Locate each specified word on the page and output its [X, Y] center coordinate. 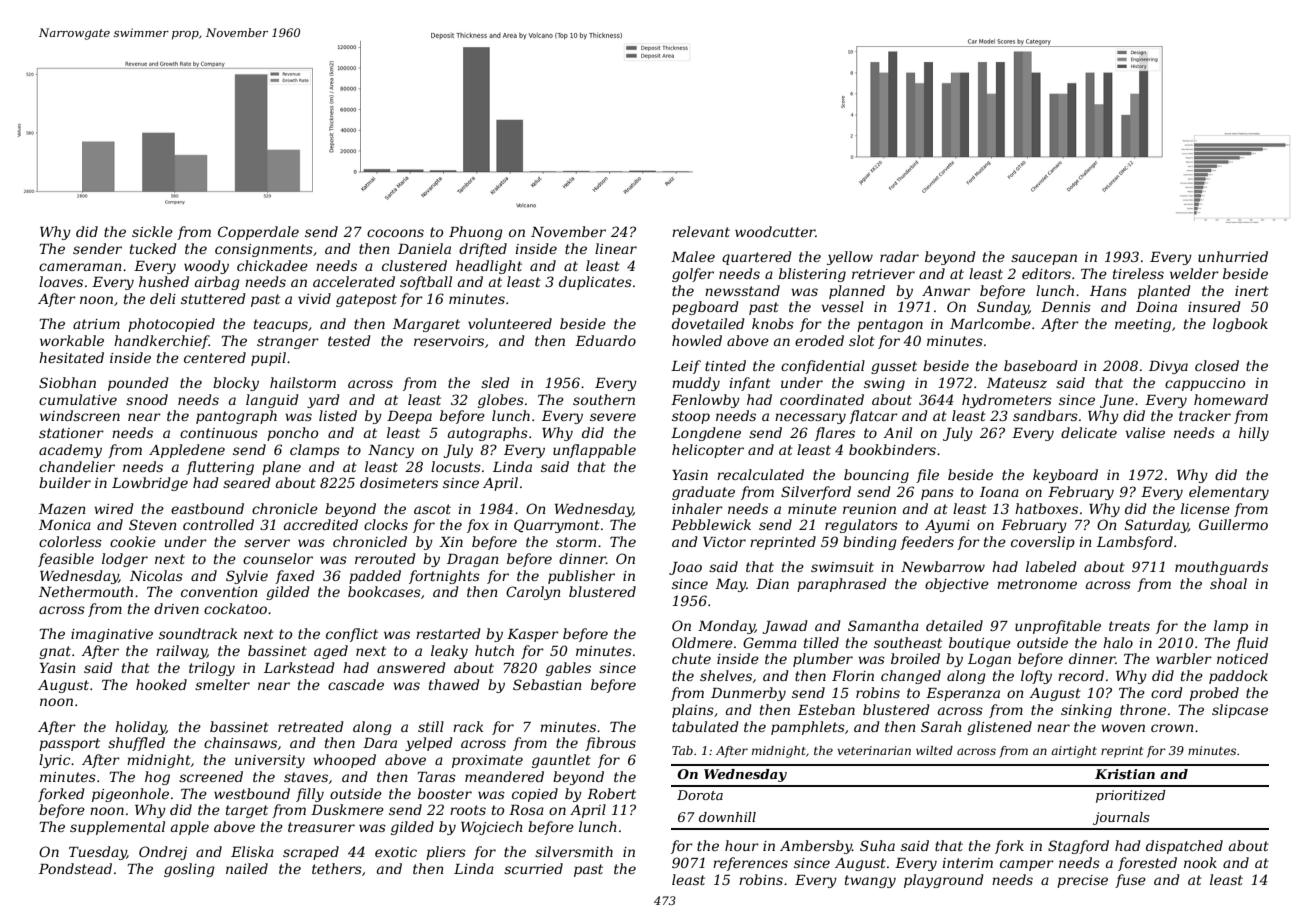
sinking [1086, 711]
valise [1145, 432]
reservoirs [449, 341]
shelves [726, 675]
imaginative [112, 635]
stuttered [213, 298]
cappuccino [1205, 384]
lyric [54, 761]
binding [870, 543]
